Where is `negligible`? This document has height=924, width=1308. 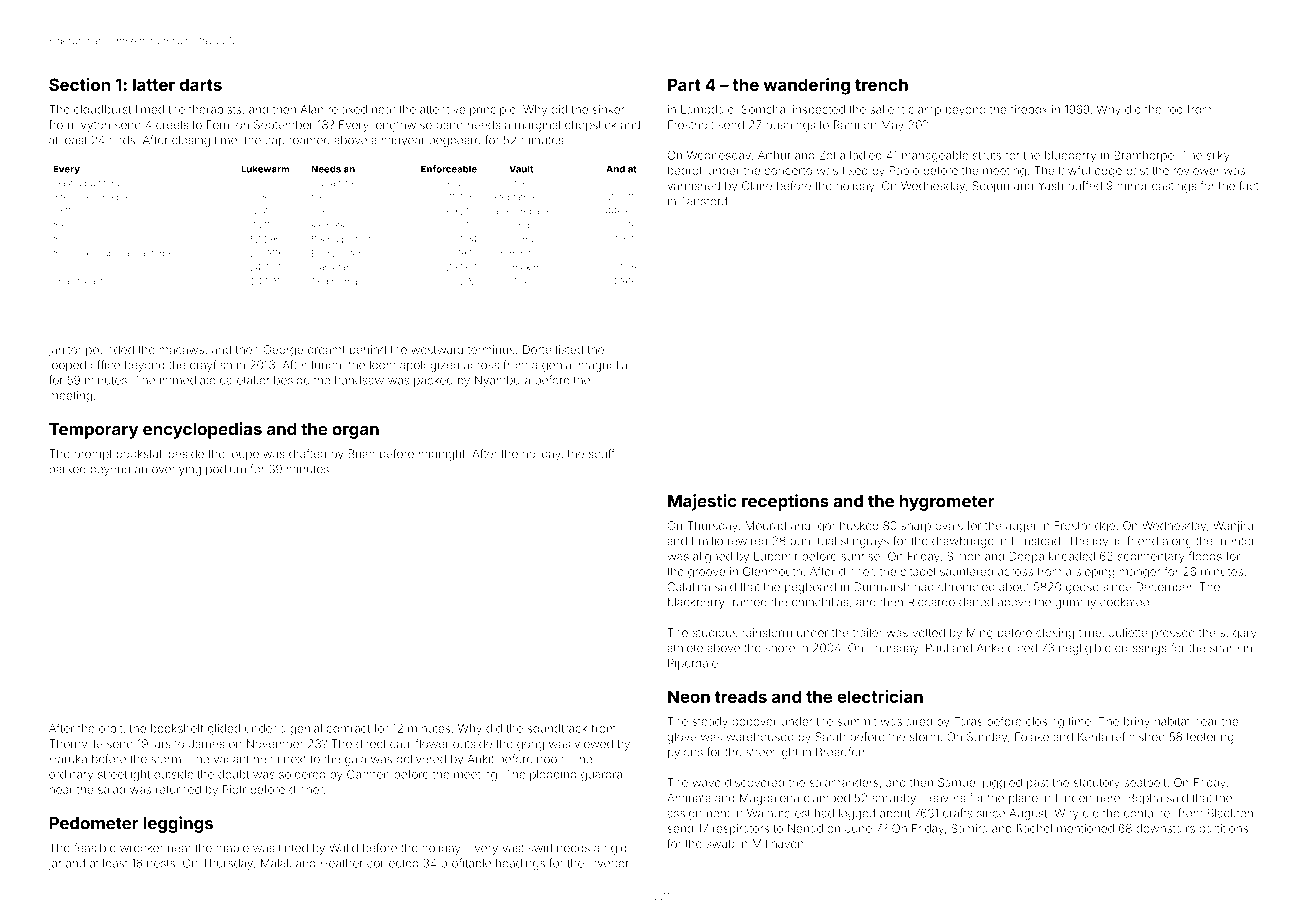 negligible is located at coordinates (1085, 649).
